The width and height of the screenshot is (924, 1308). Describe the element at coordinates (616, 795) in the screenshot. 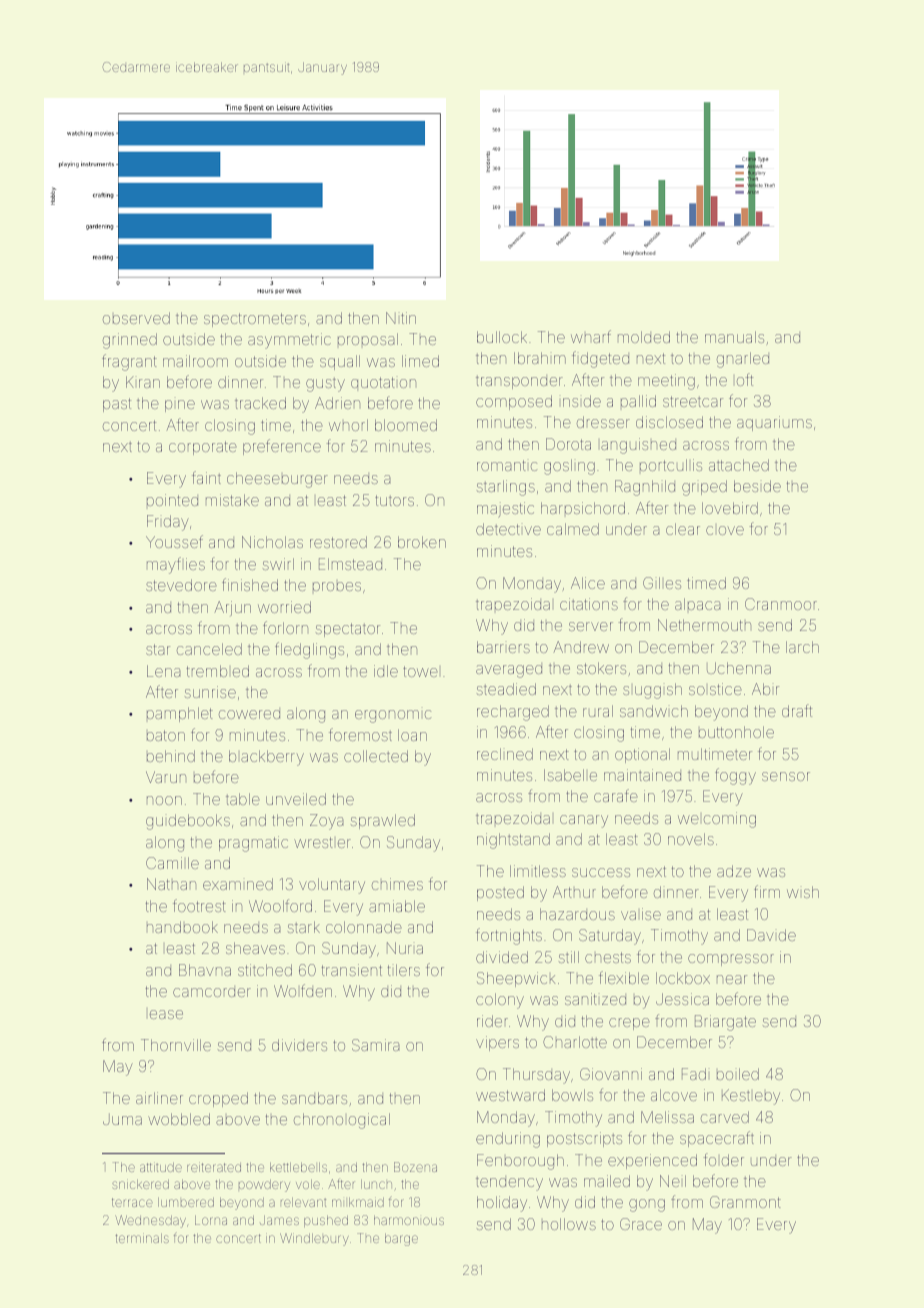

I see `carafe` at that location.
